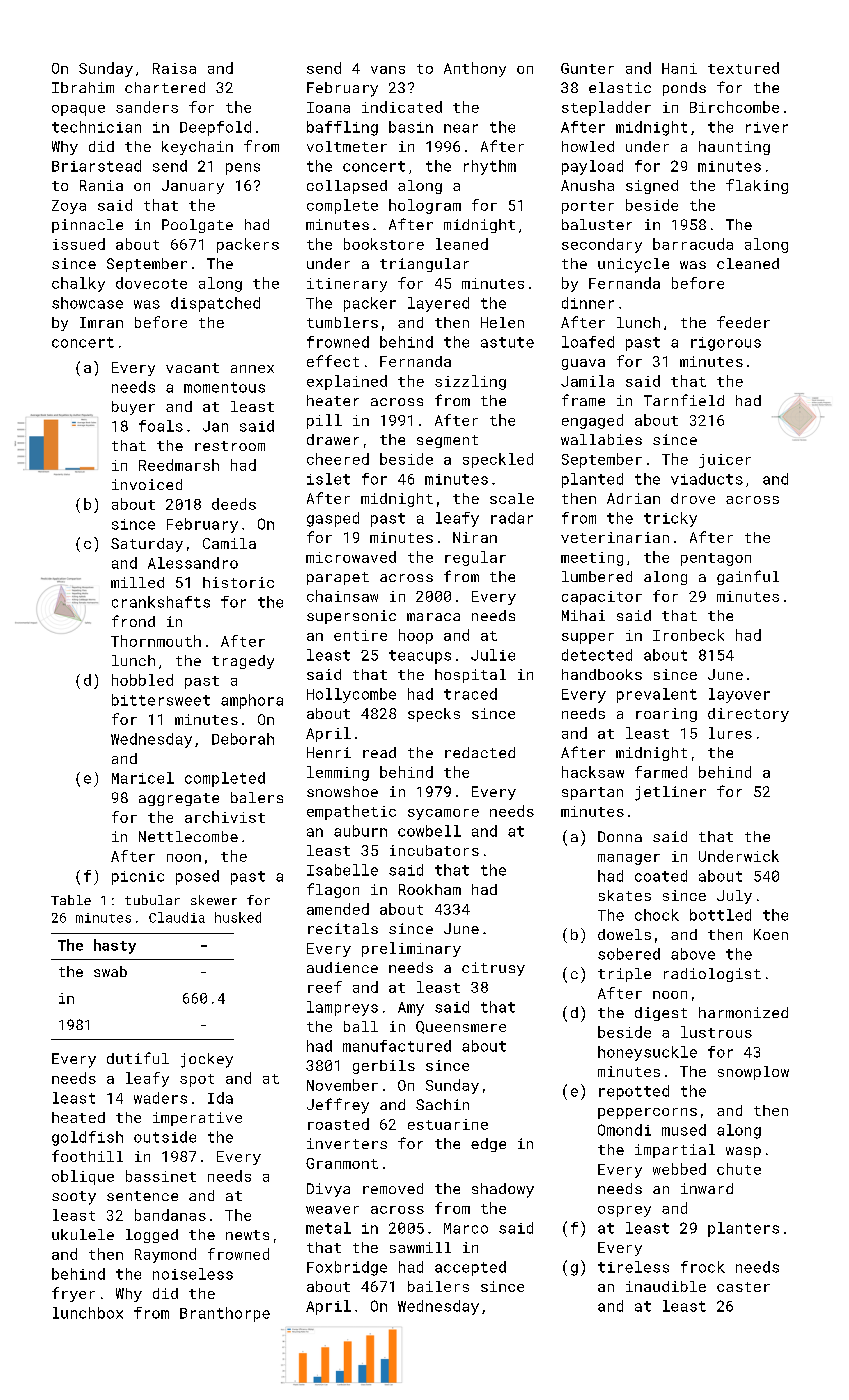 Image resolution: width=849 pixels, height=1400 pixels. Describe the element at coordinates (438, 304) in the screenshot. I see `layered` at that location.
